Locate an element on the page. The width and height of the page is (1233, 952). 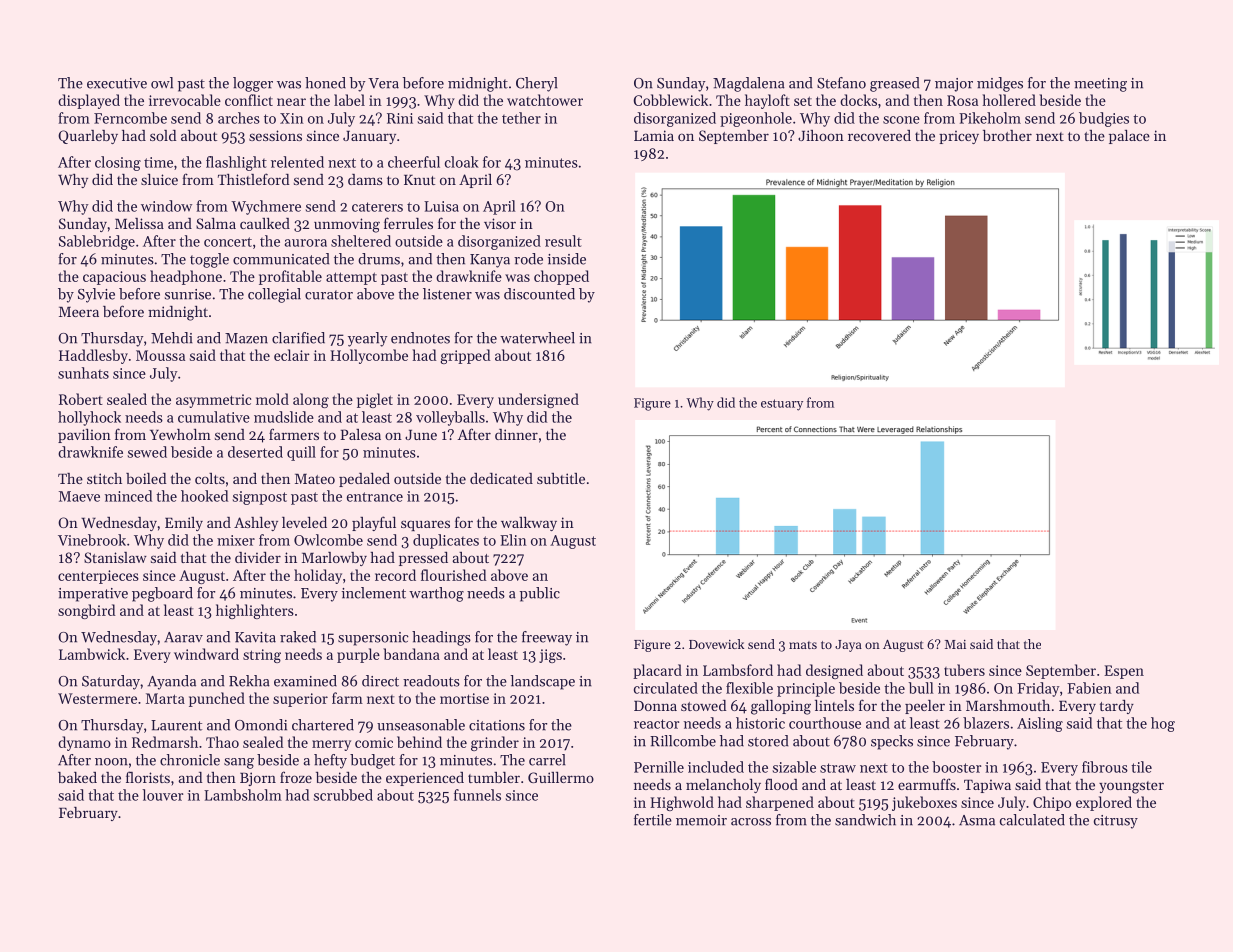
honed is located at coordinates (325, 83).
